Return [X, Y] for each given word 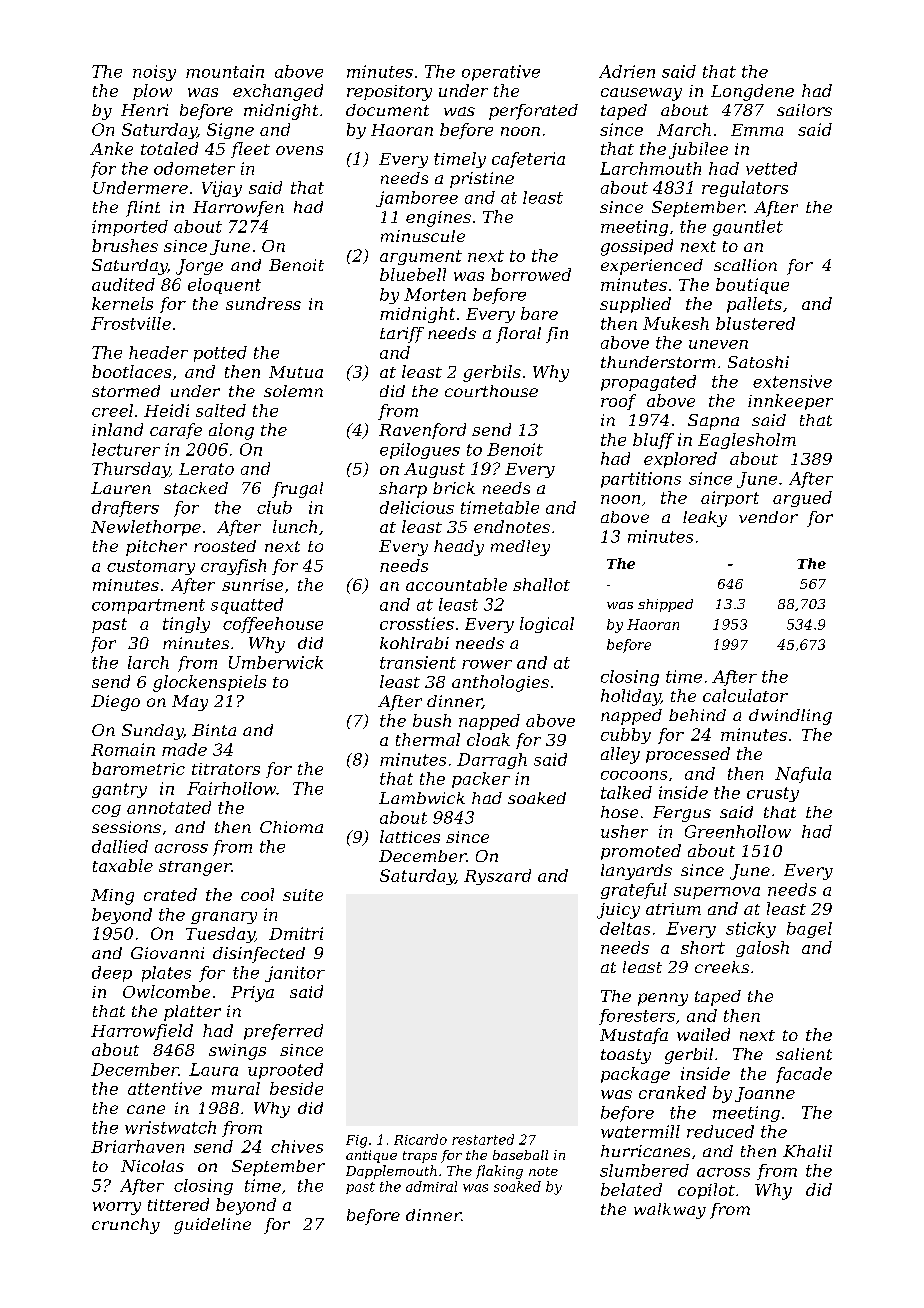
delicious [417, 507]
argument [421, 257]
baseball [520, 1155]
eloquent [224, 286]
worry [117, 1208]
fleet [250, 150]
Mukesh [676, 323]
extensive [792, 381]
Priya [252, 994]
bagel [809, 930]
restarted [483, 1139]
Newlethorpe [146, 528]
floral [518, 335]
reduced [720, 1131]
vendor [768, 517]
